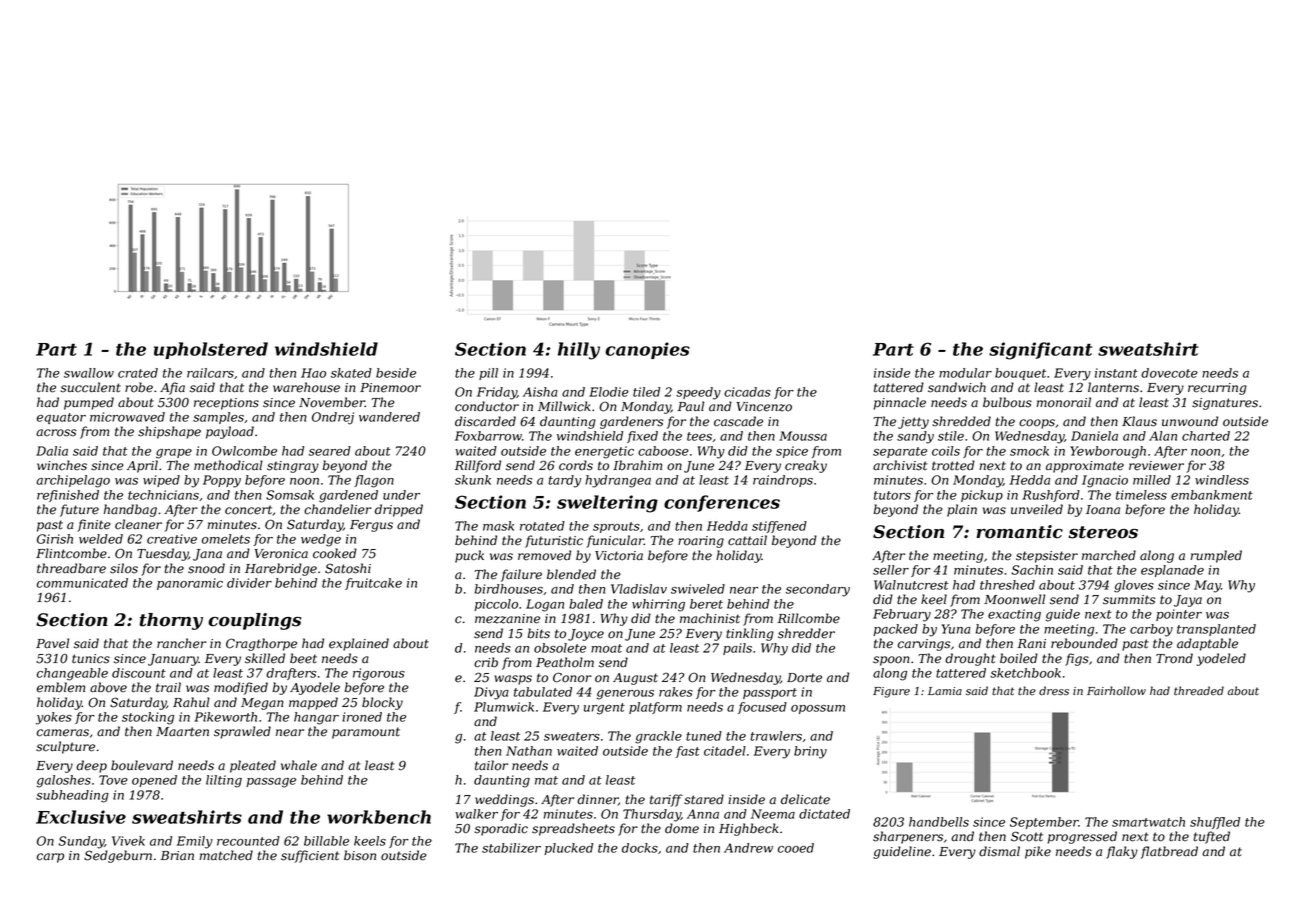 The height and width of the page is (924, 1308). Describe the element at coordinates (542, 526) in the page. I see `rotated` at that location.
